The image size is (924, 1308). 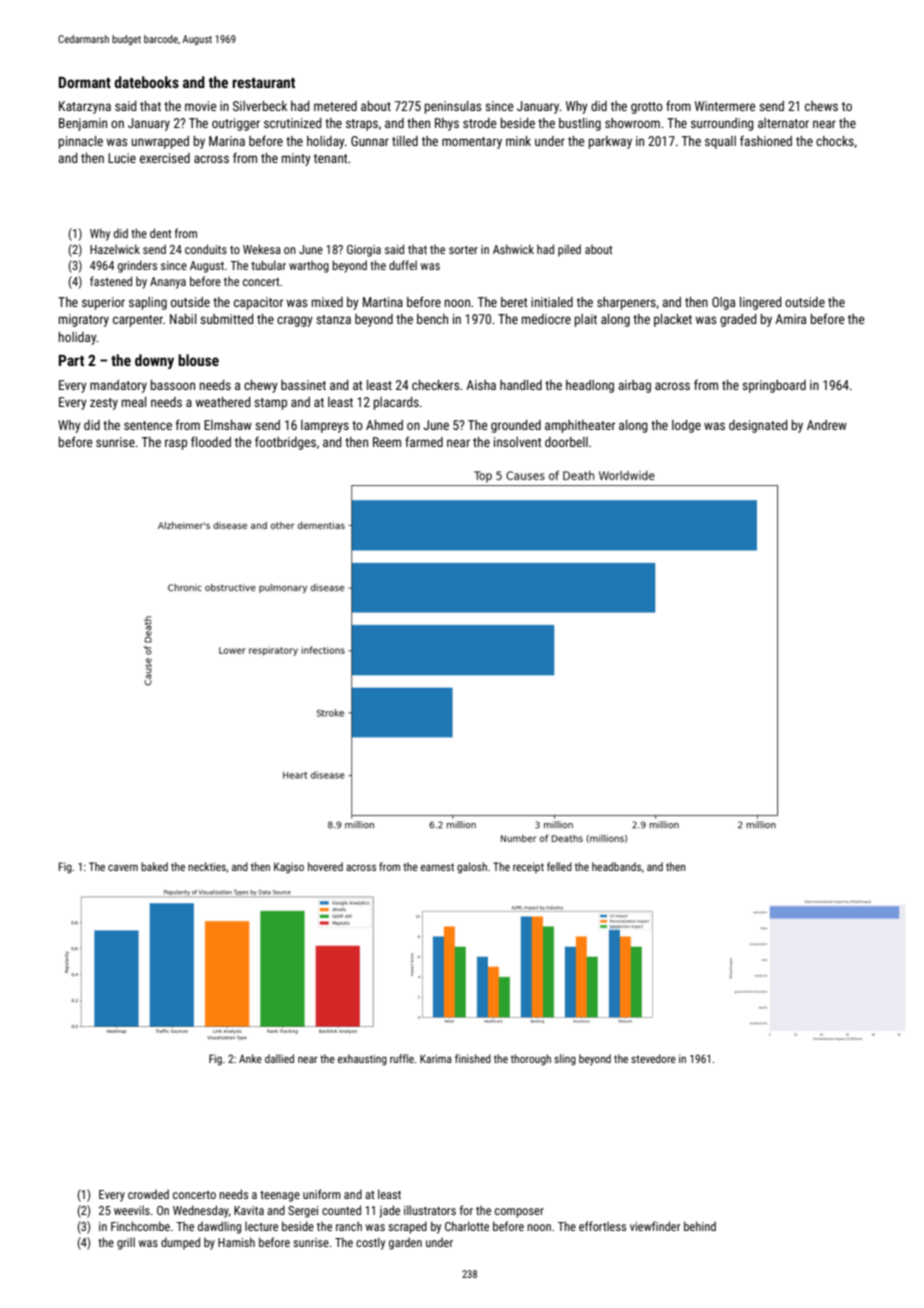 What do you see at coordinates (437, 867) in the document?
I see `earnest` at bounding box center [437, 867].
